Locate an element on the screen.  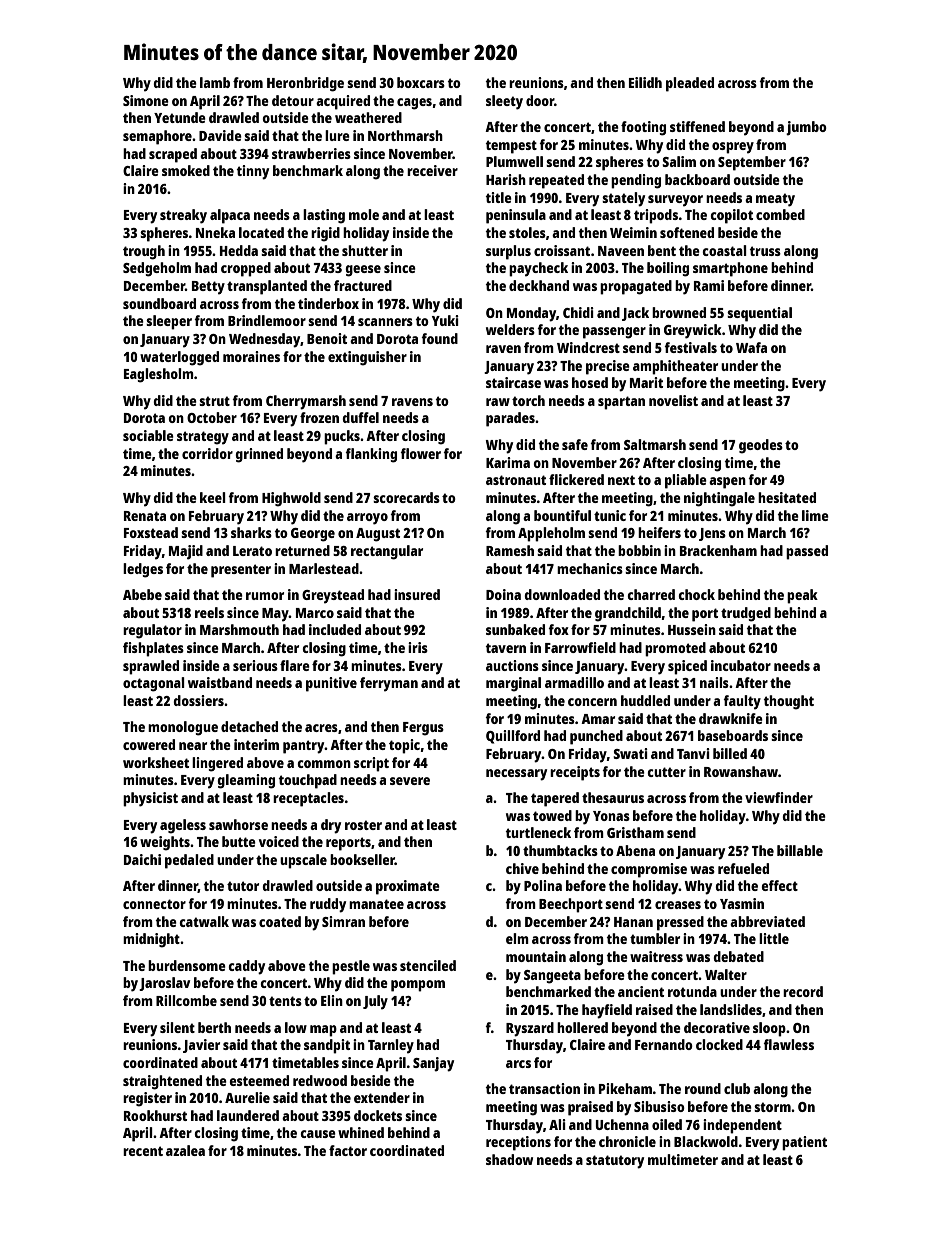
boxcars is located at coordinates (421, 82).
